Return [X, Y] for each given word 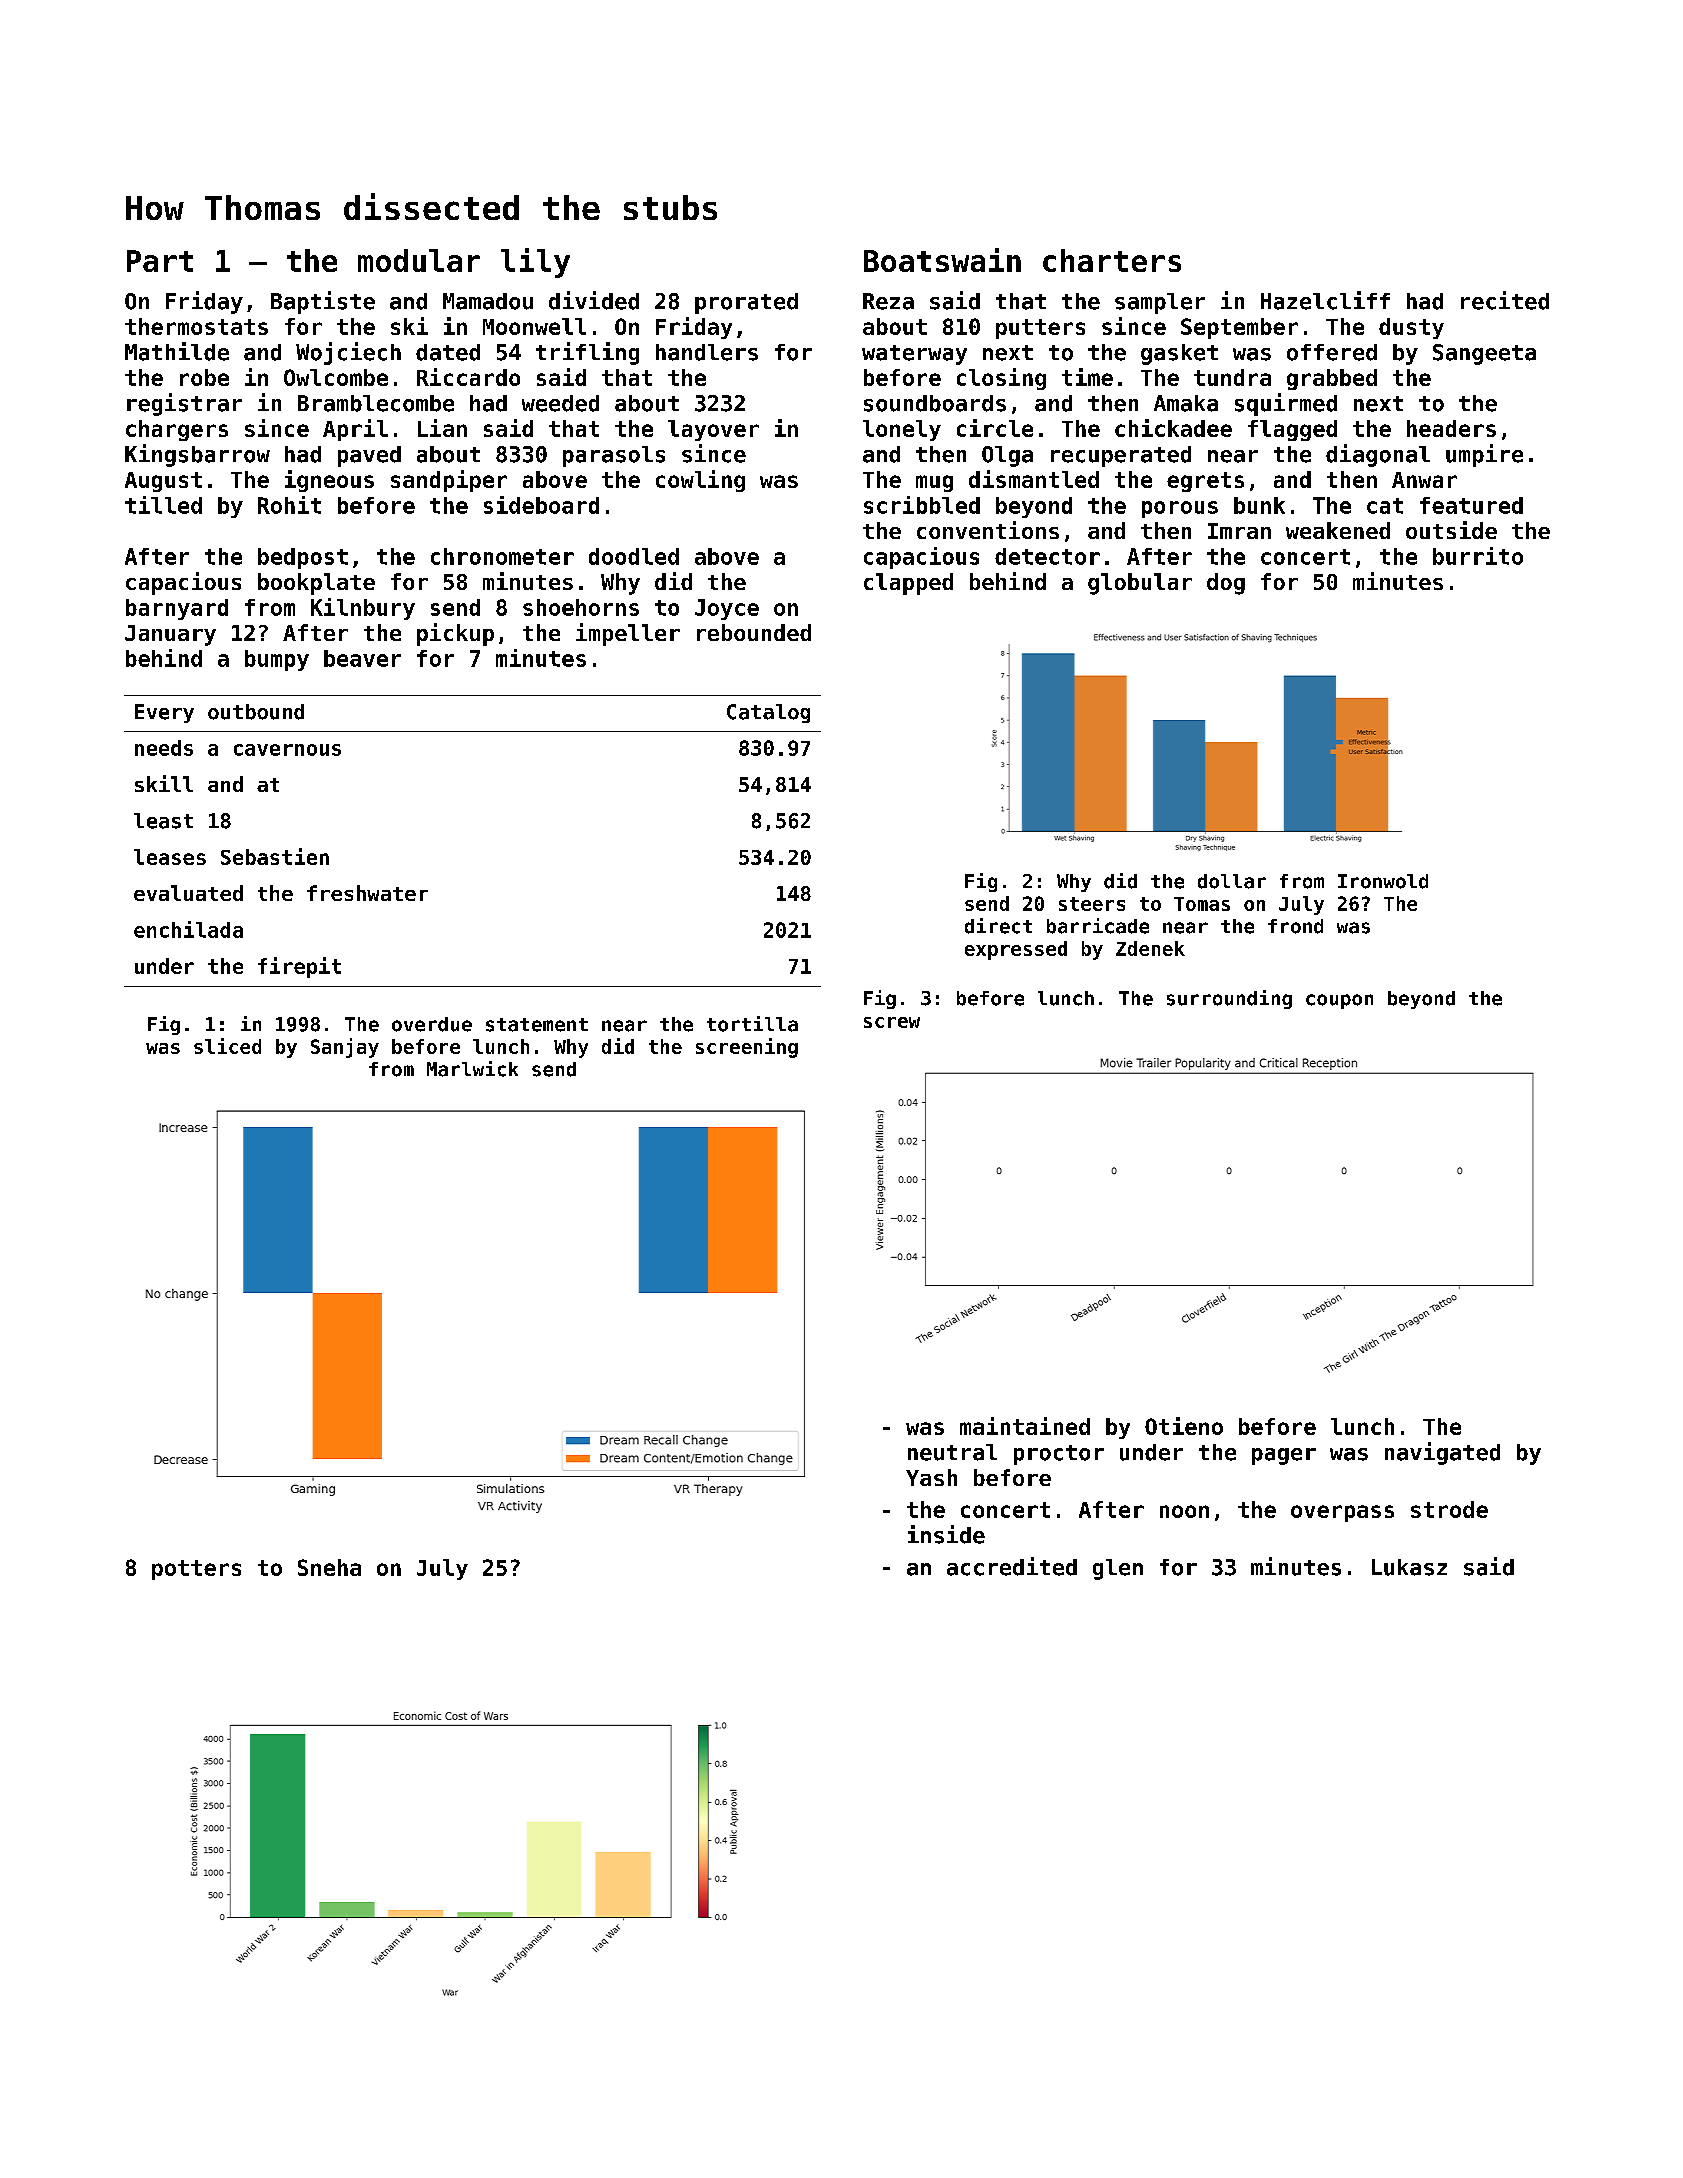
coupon [1339, 1001]
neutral [952, 1452]
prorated [746, 303]
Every [164, 713]
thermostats [196, 326]
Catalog [768, 713]
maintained [1025, 1426]
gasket [1179, 354]
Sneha [329, 1567]
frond [1295, 926]
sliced [227, 1046]
